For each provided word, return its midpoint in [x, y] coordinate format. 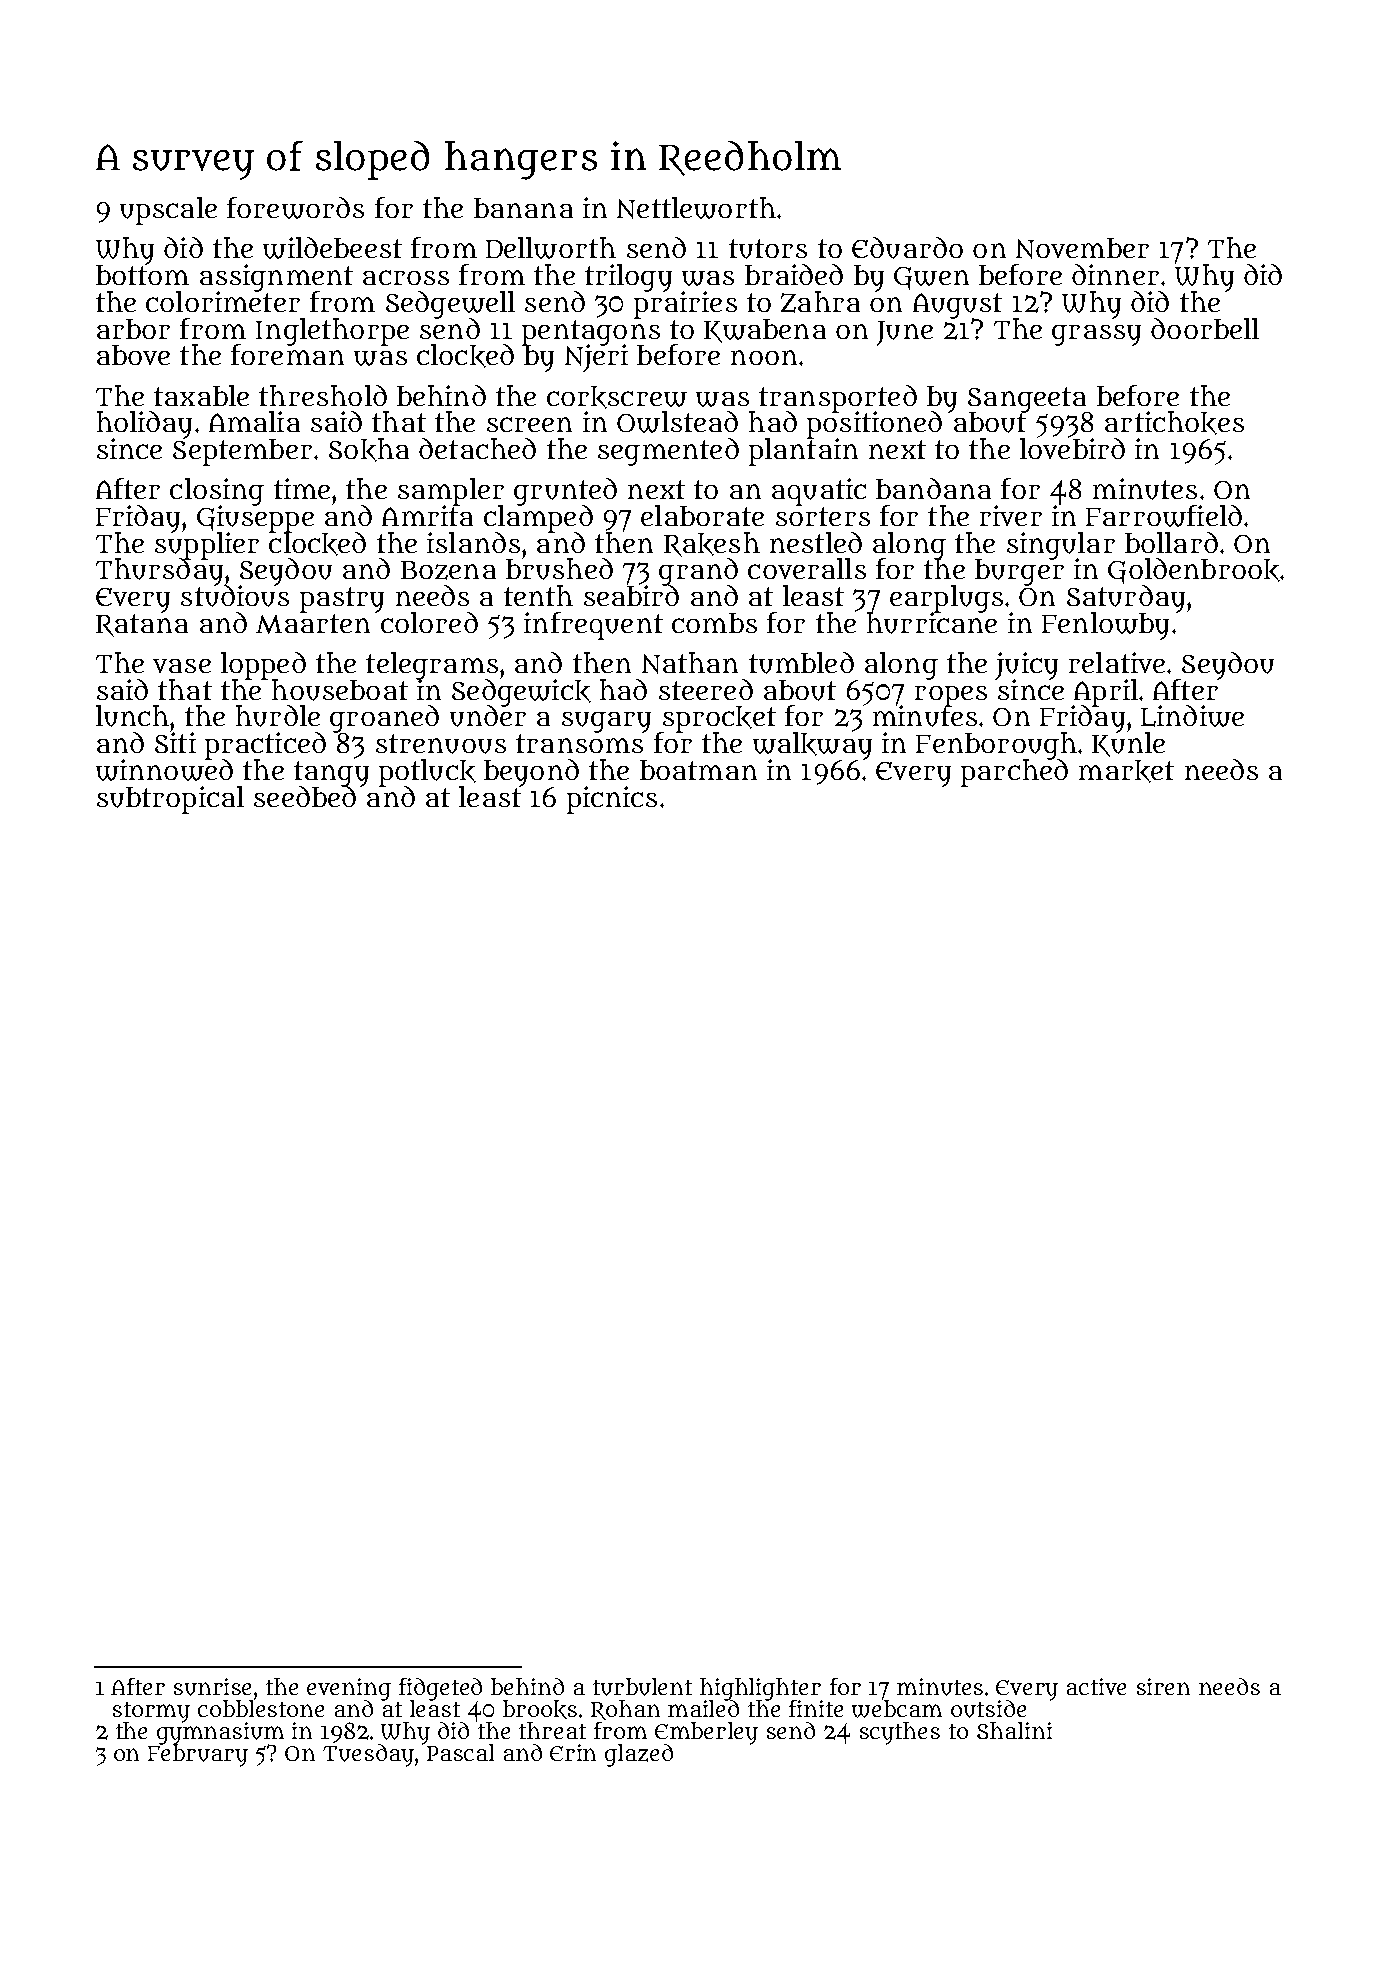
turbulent [642, 1687]
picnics [612, 800]
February [198, 1755]
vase [182, 666]
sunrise [212, 1687]
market [1126, 771]
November [1082, 248]
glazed [639, 1755]
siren [1163, 1686]
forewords [295, 208]
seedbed [305, 796]
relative [1117, 662]
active [1096, 1686]
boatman [698, 770]
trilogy [628, 277]
